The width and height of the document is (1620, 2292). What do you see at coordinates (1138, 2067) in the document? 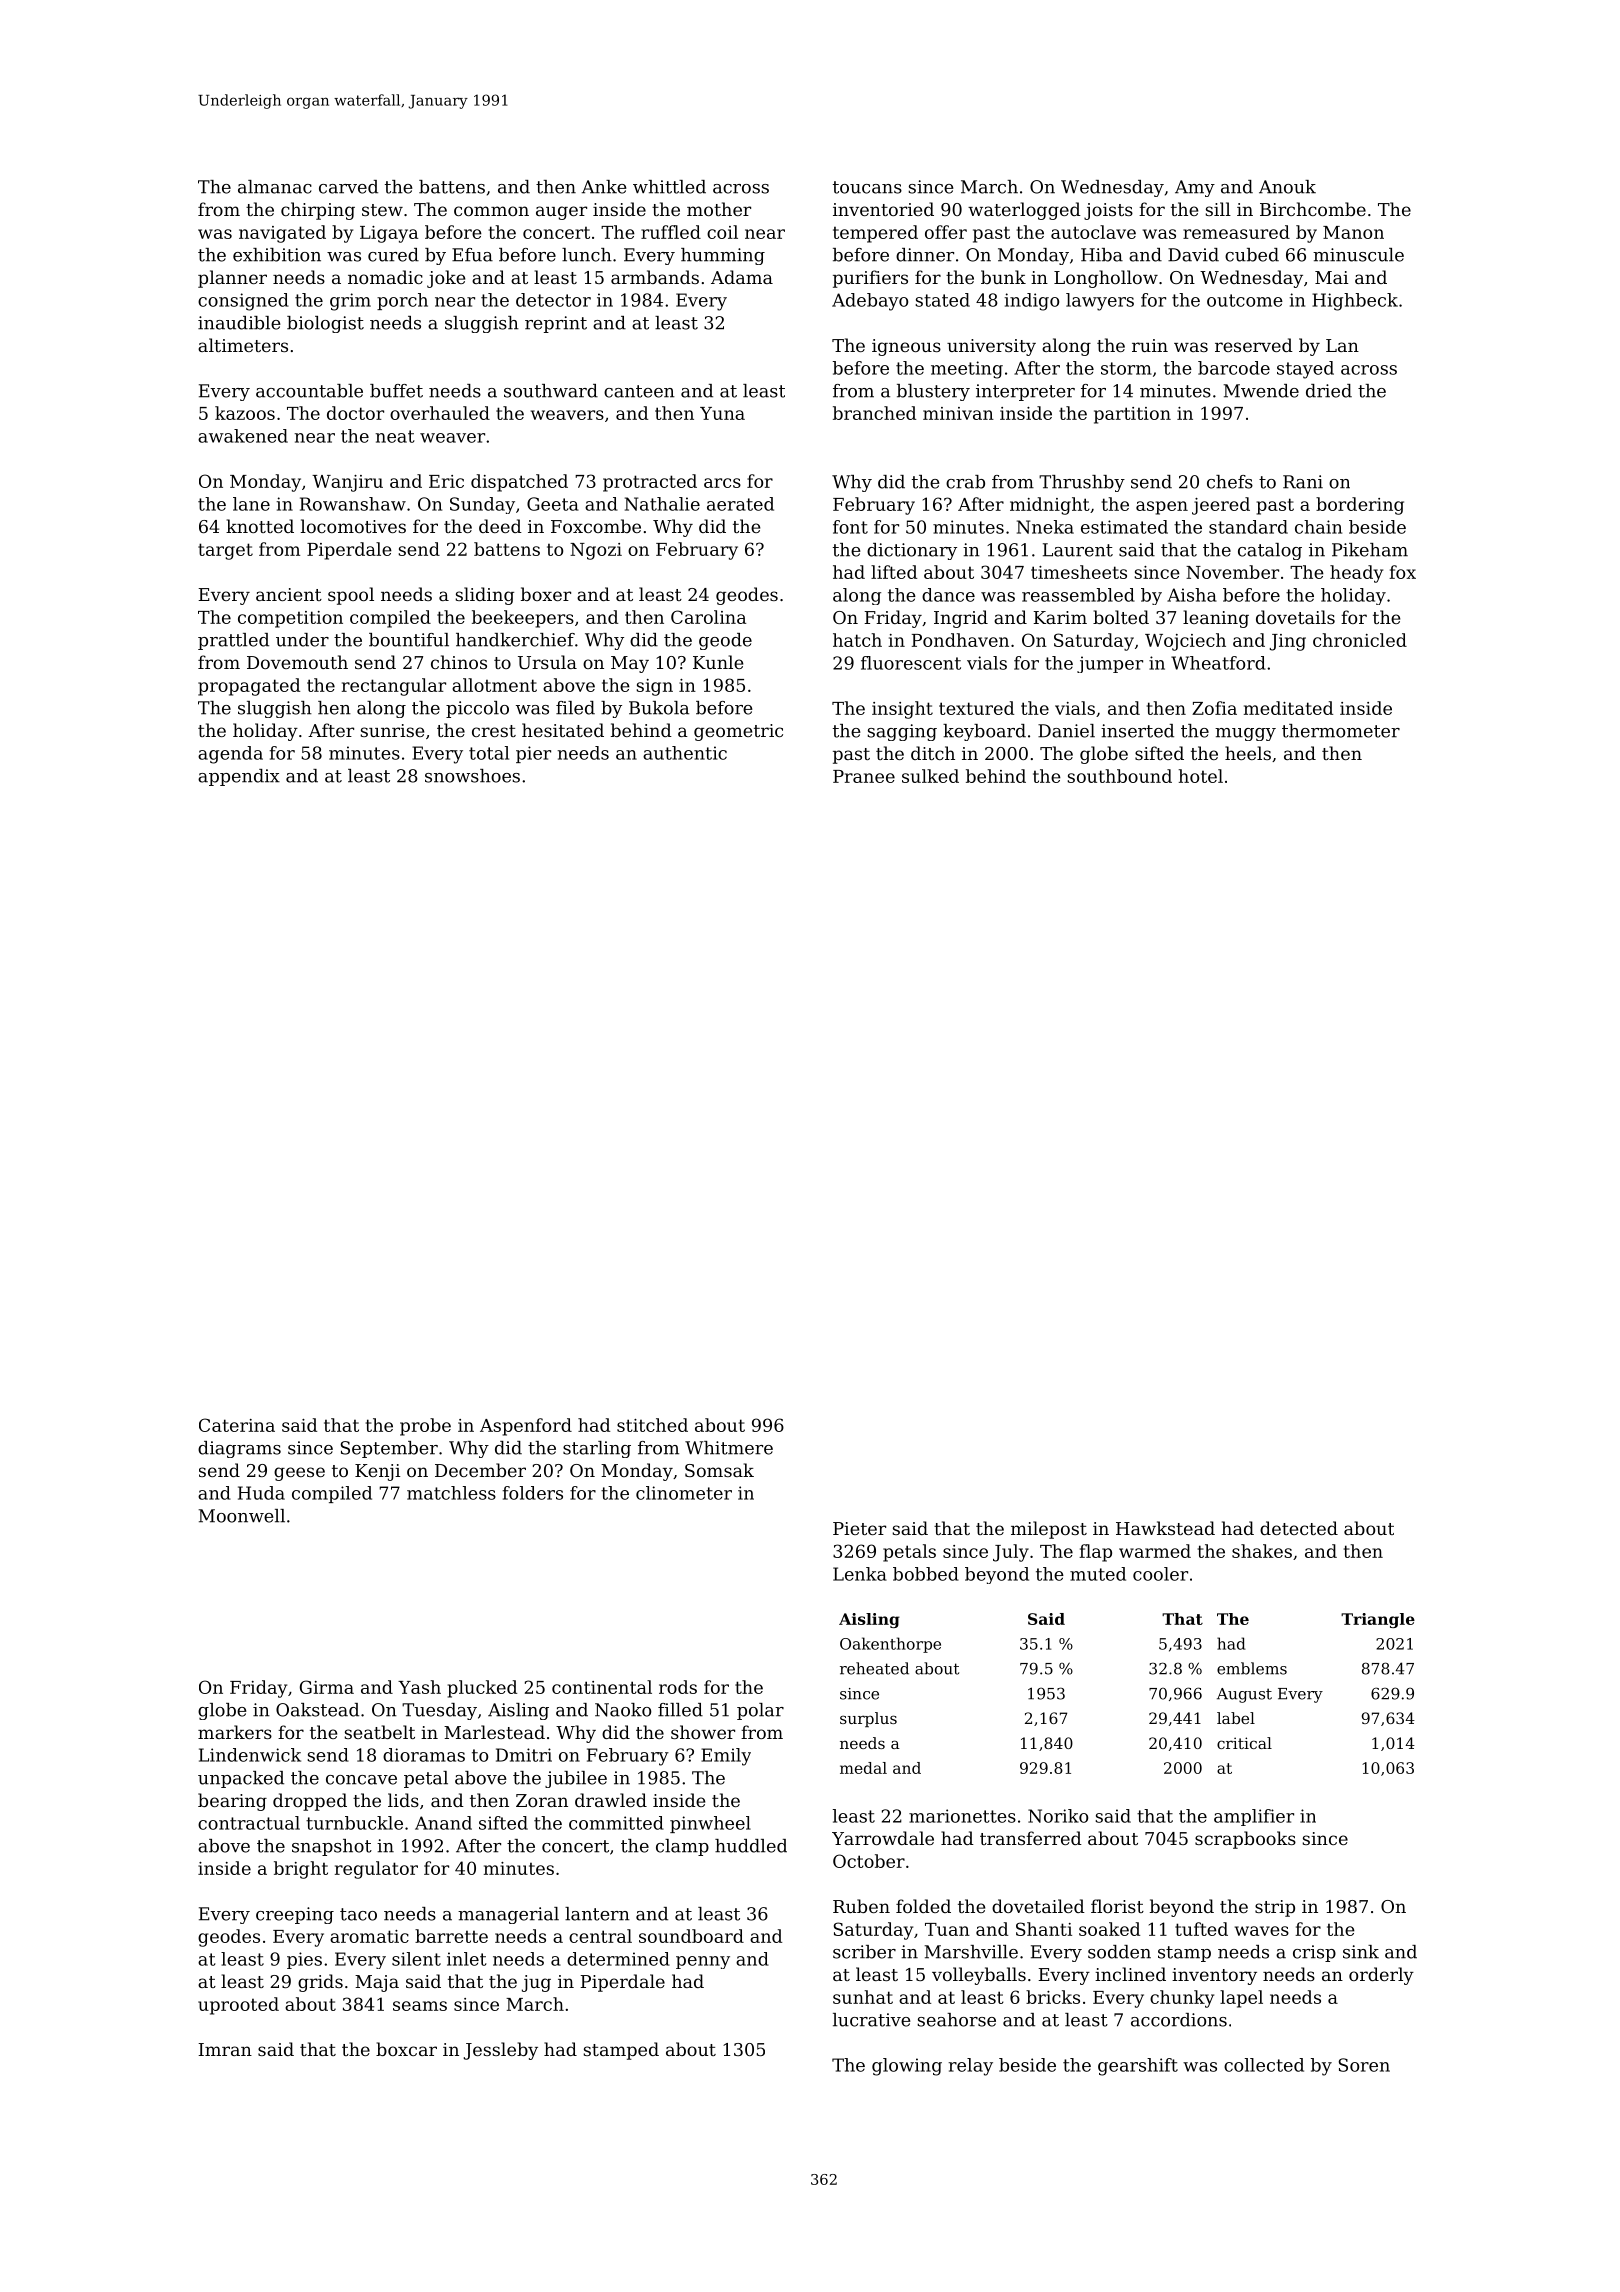
I see `gearshift` at bounding box center [1138, 2067].
